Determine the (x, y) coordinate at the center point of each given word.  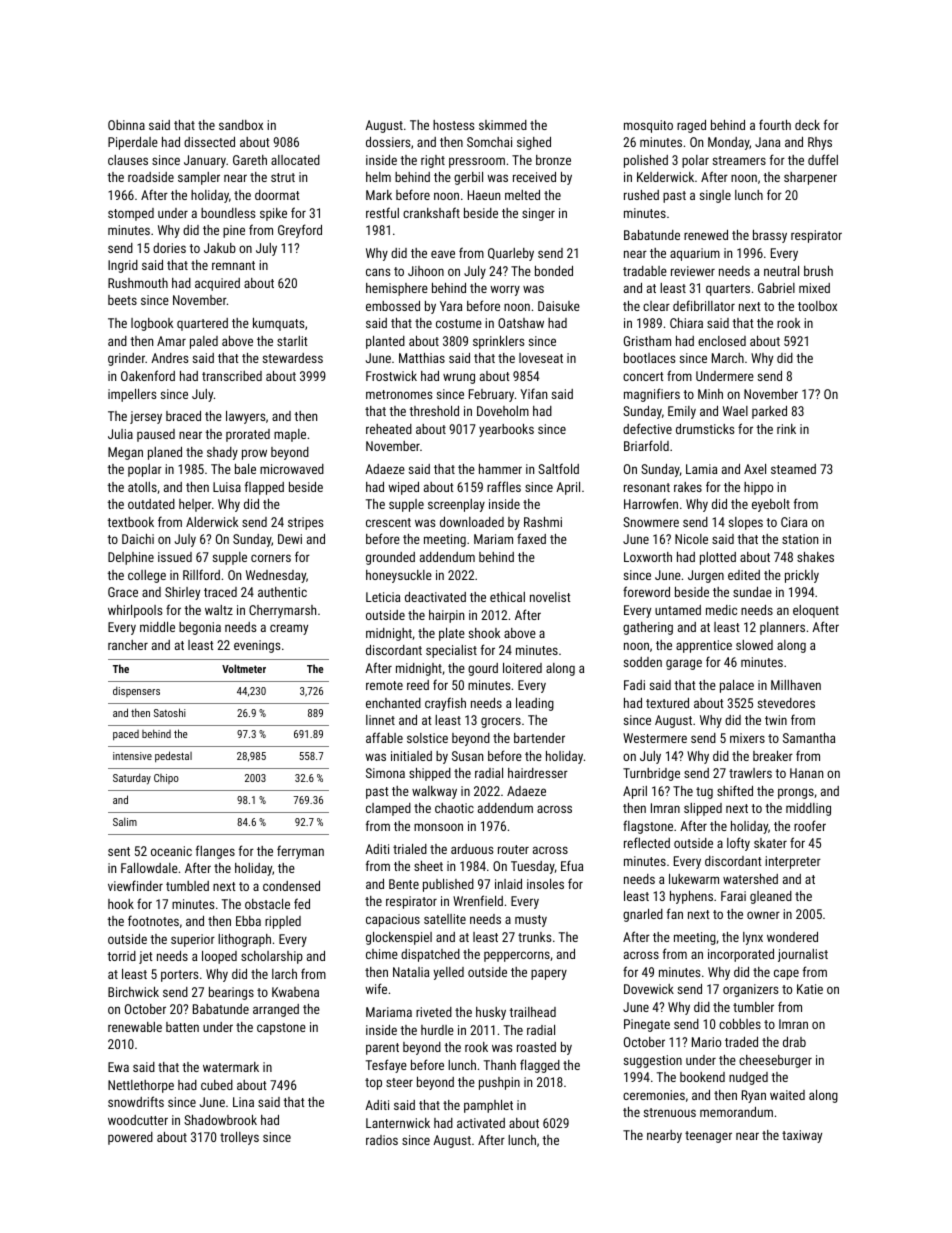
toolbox (817, 306)
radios (382, 1140)
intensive (132, 756)
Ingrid (123, 266)
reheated (389, 429)
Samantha (809, 738)
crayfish (445, 704)
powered (130, 1138)
